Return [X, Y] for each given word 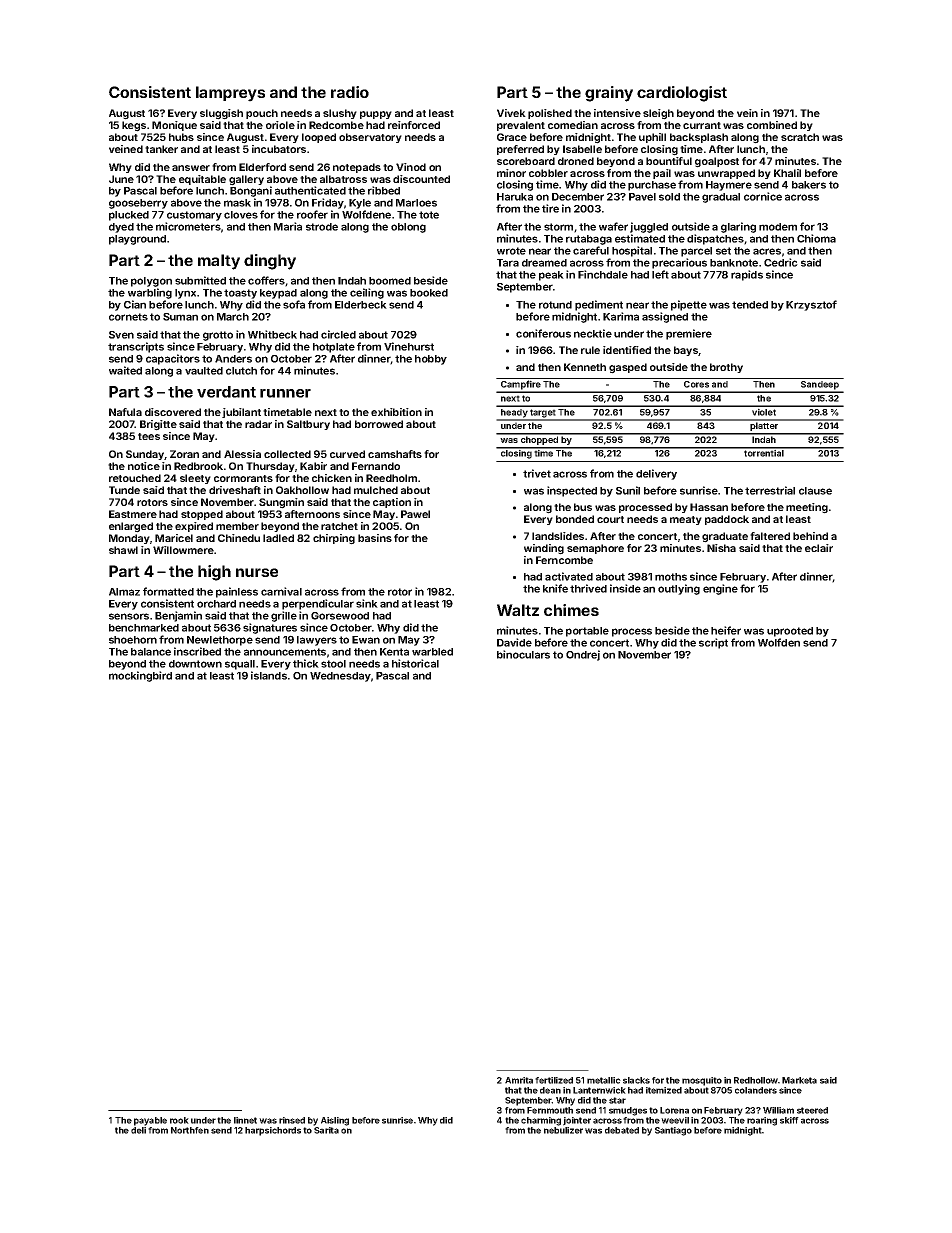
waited [125, 370]
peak [551, 276]
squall [240, 665]
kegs [134, 126]
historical [415, 663]
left [660, 274]
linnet [245, 1120]
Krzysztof [811, 305]
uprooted [790, 632]
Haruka [515, 197]
